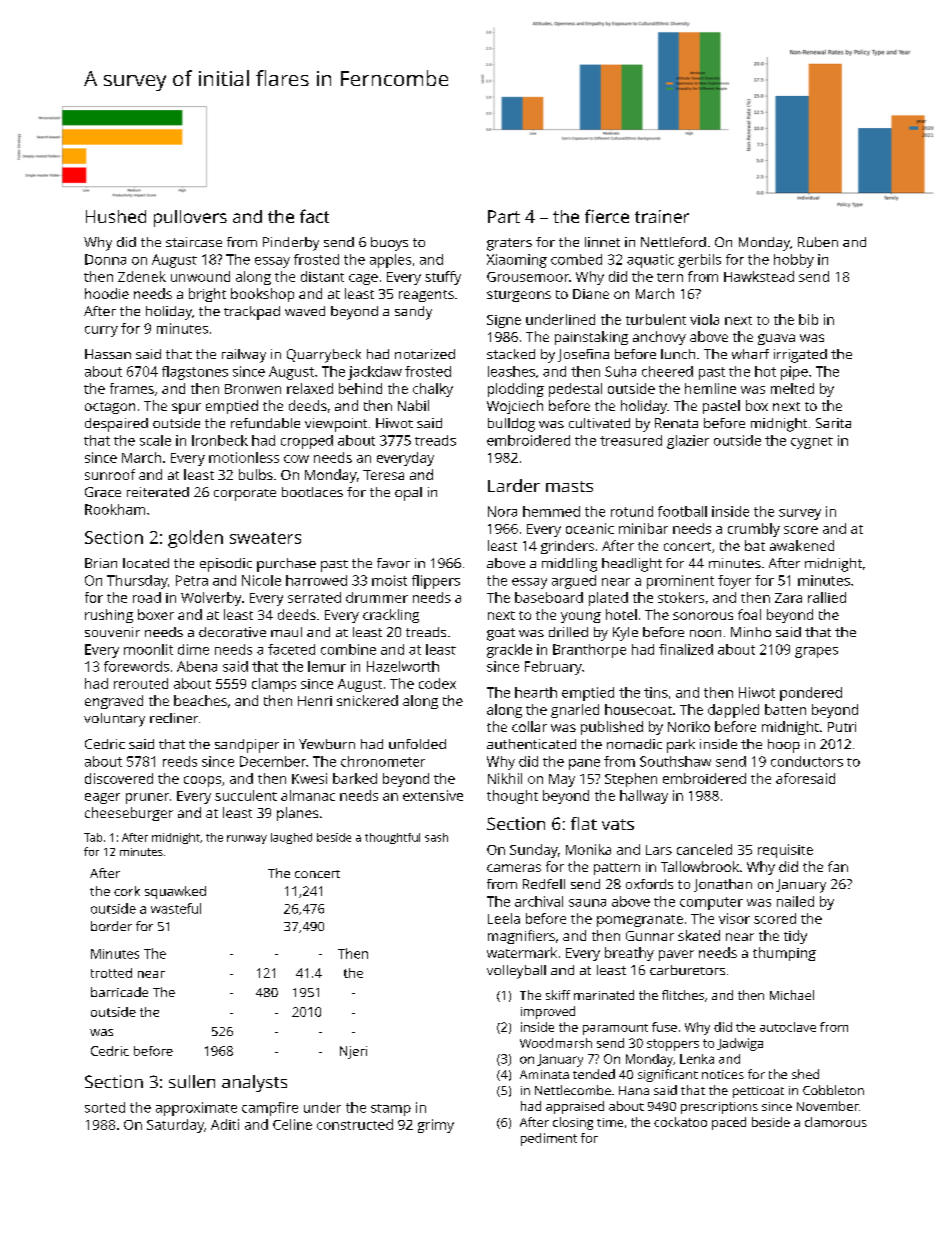  Describe the element at coordinates (505, 778) in the screenshot. I see `Nikhil` at that location.
